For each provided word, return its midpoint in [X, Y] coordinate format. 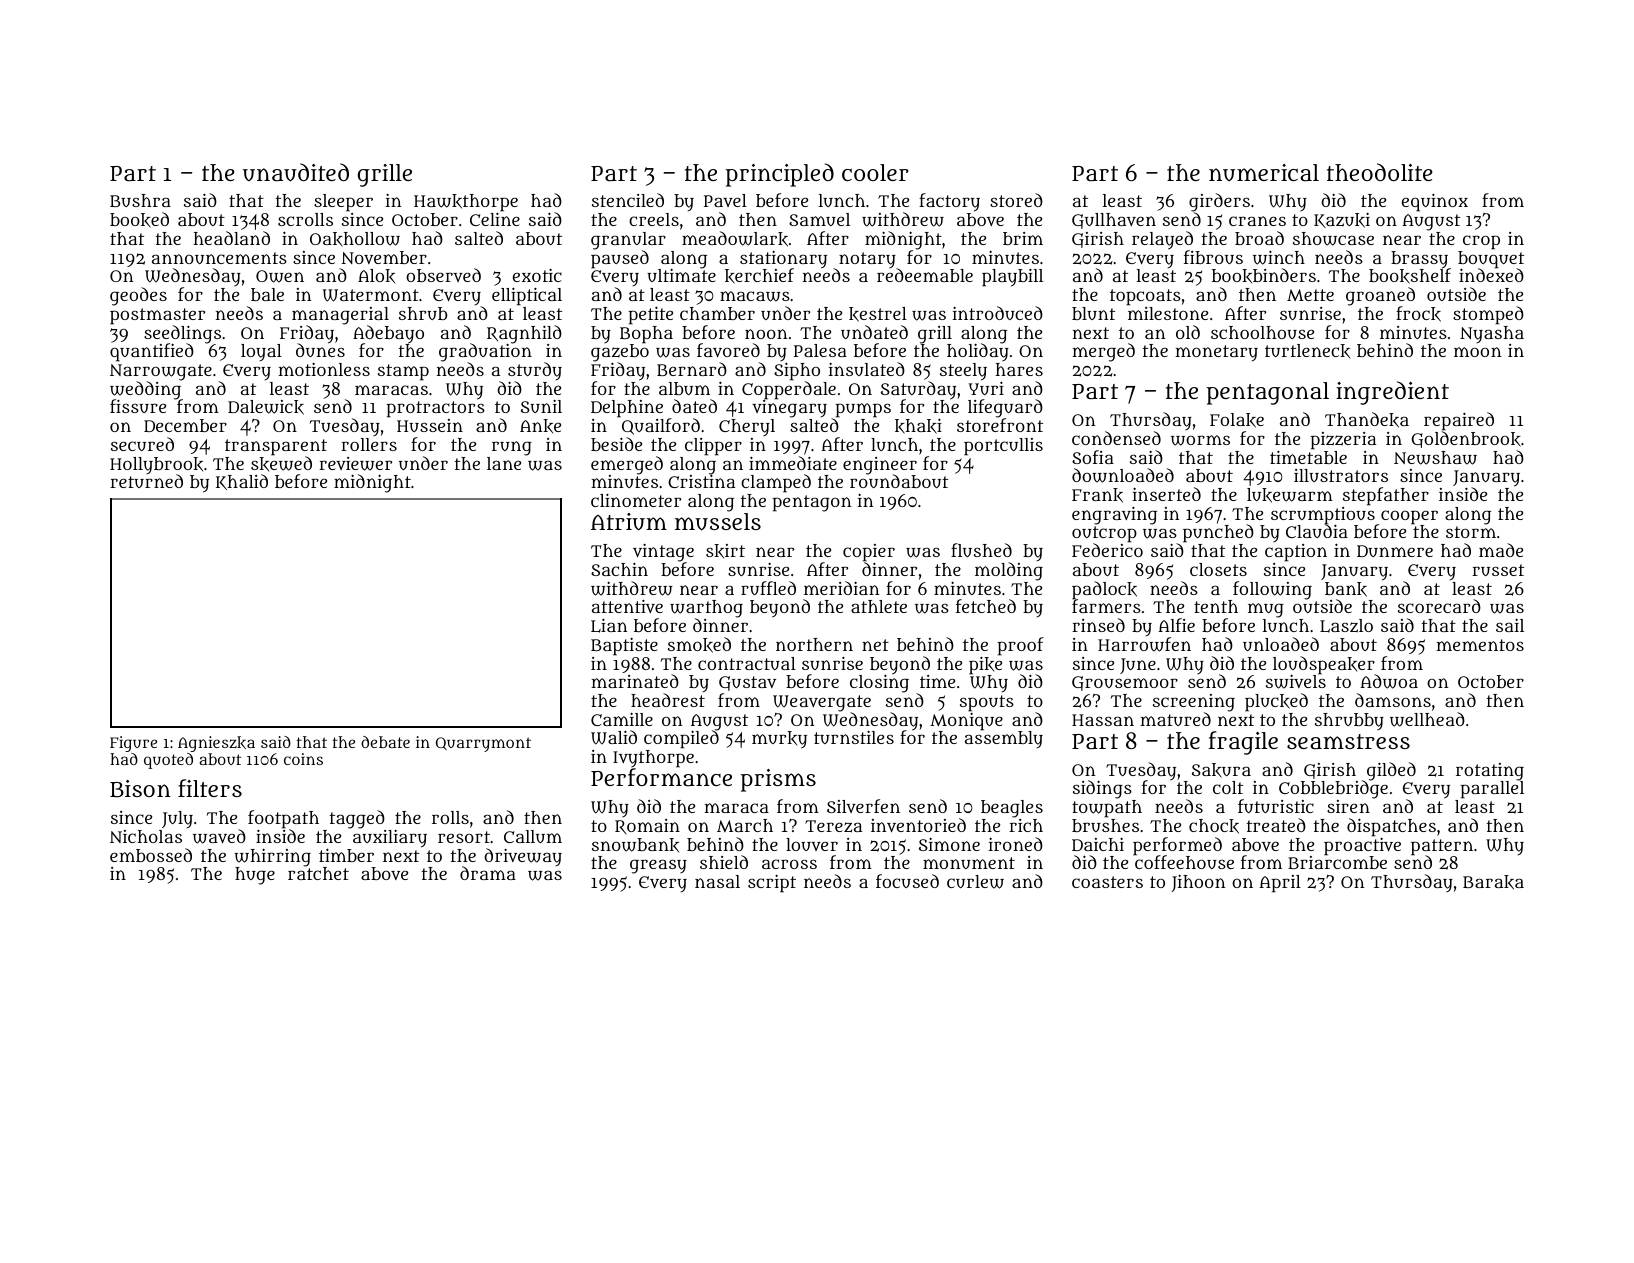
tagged [357, 819]
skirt [725, 551]
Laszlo [1346, 626]
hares [1019, 369]
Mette [1310, 295]
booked [139, 220]
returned [146, 481]
